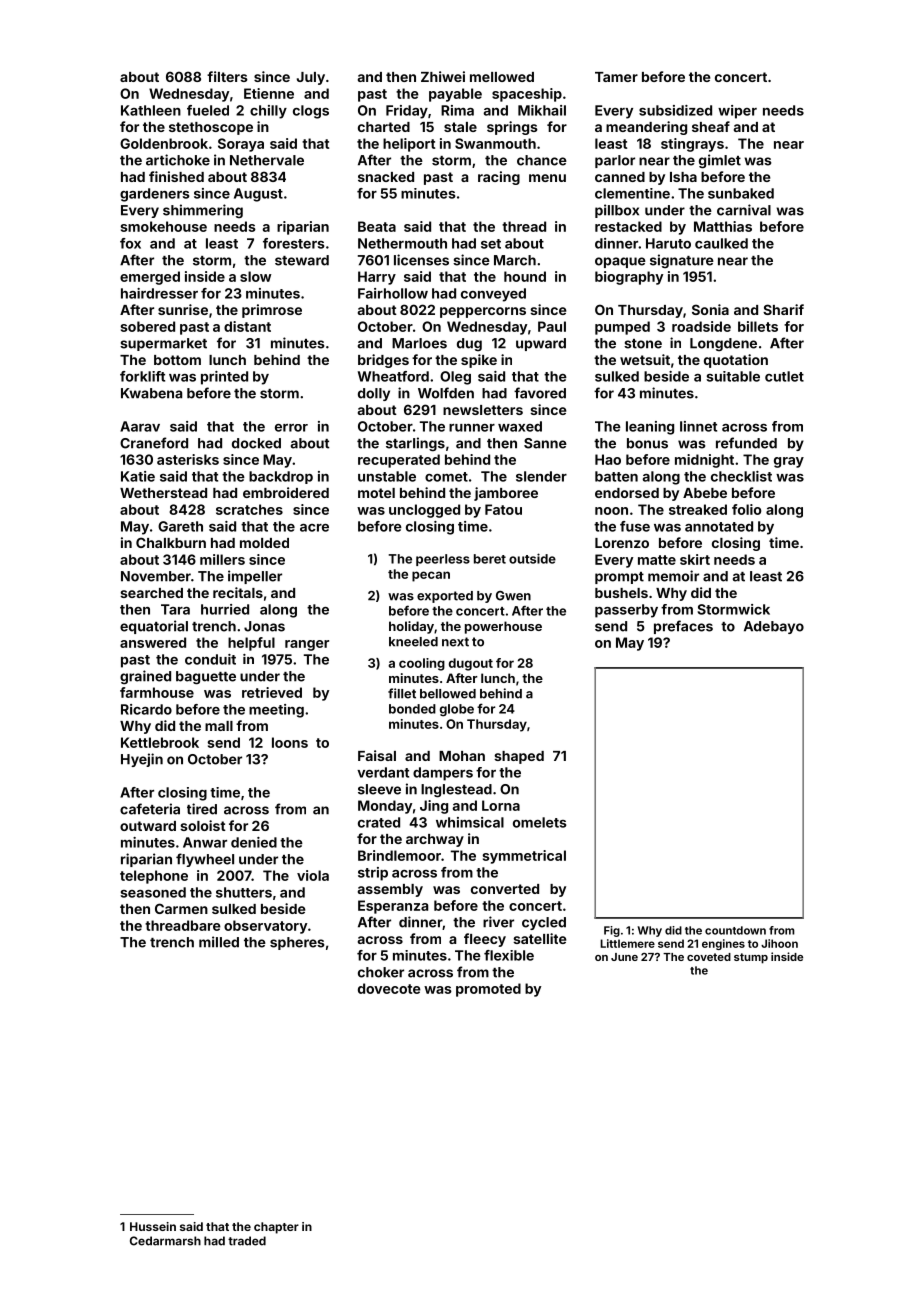 The image size is (924, 1308). What do you see at coordinates (151, 393) in the screenshot?
I see `Kwabena` at bounding box center [151, 393].
